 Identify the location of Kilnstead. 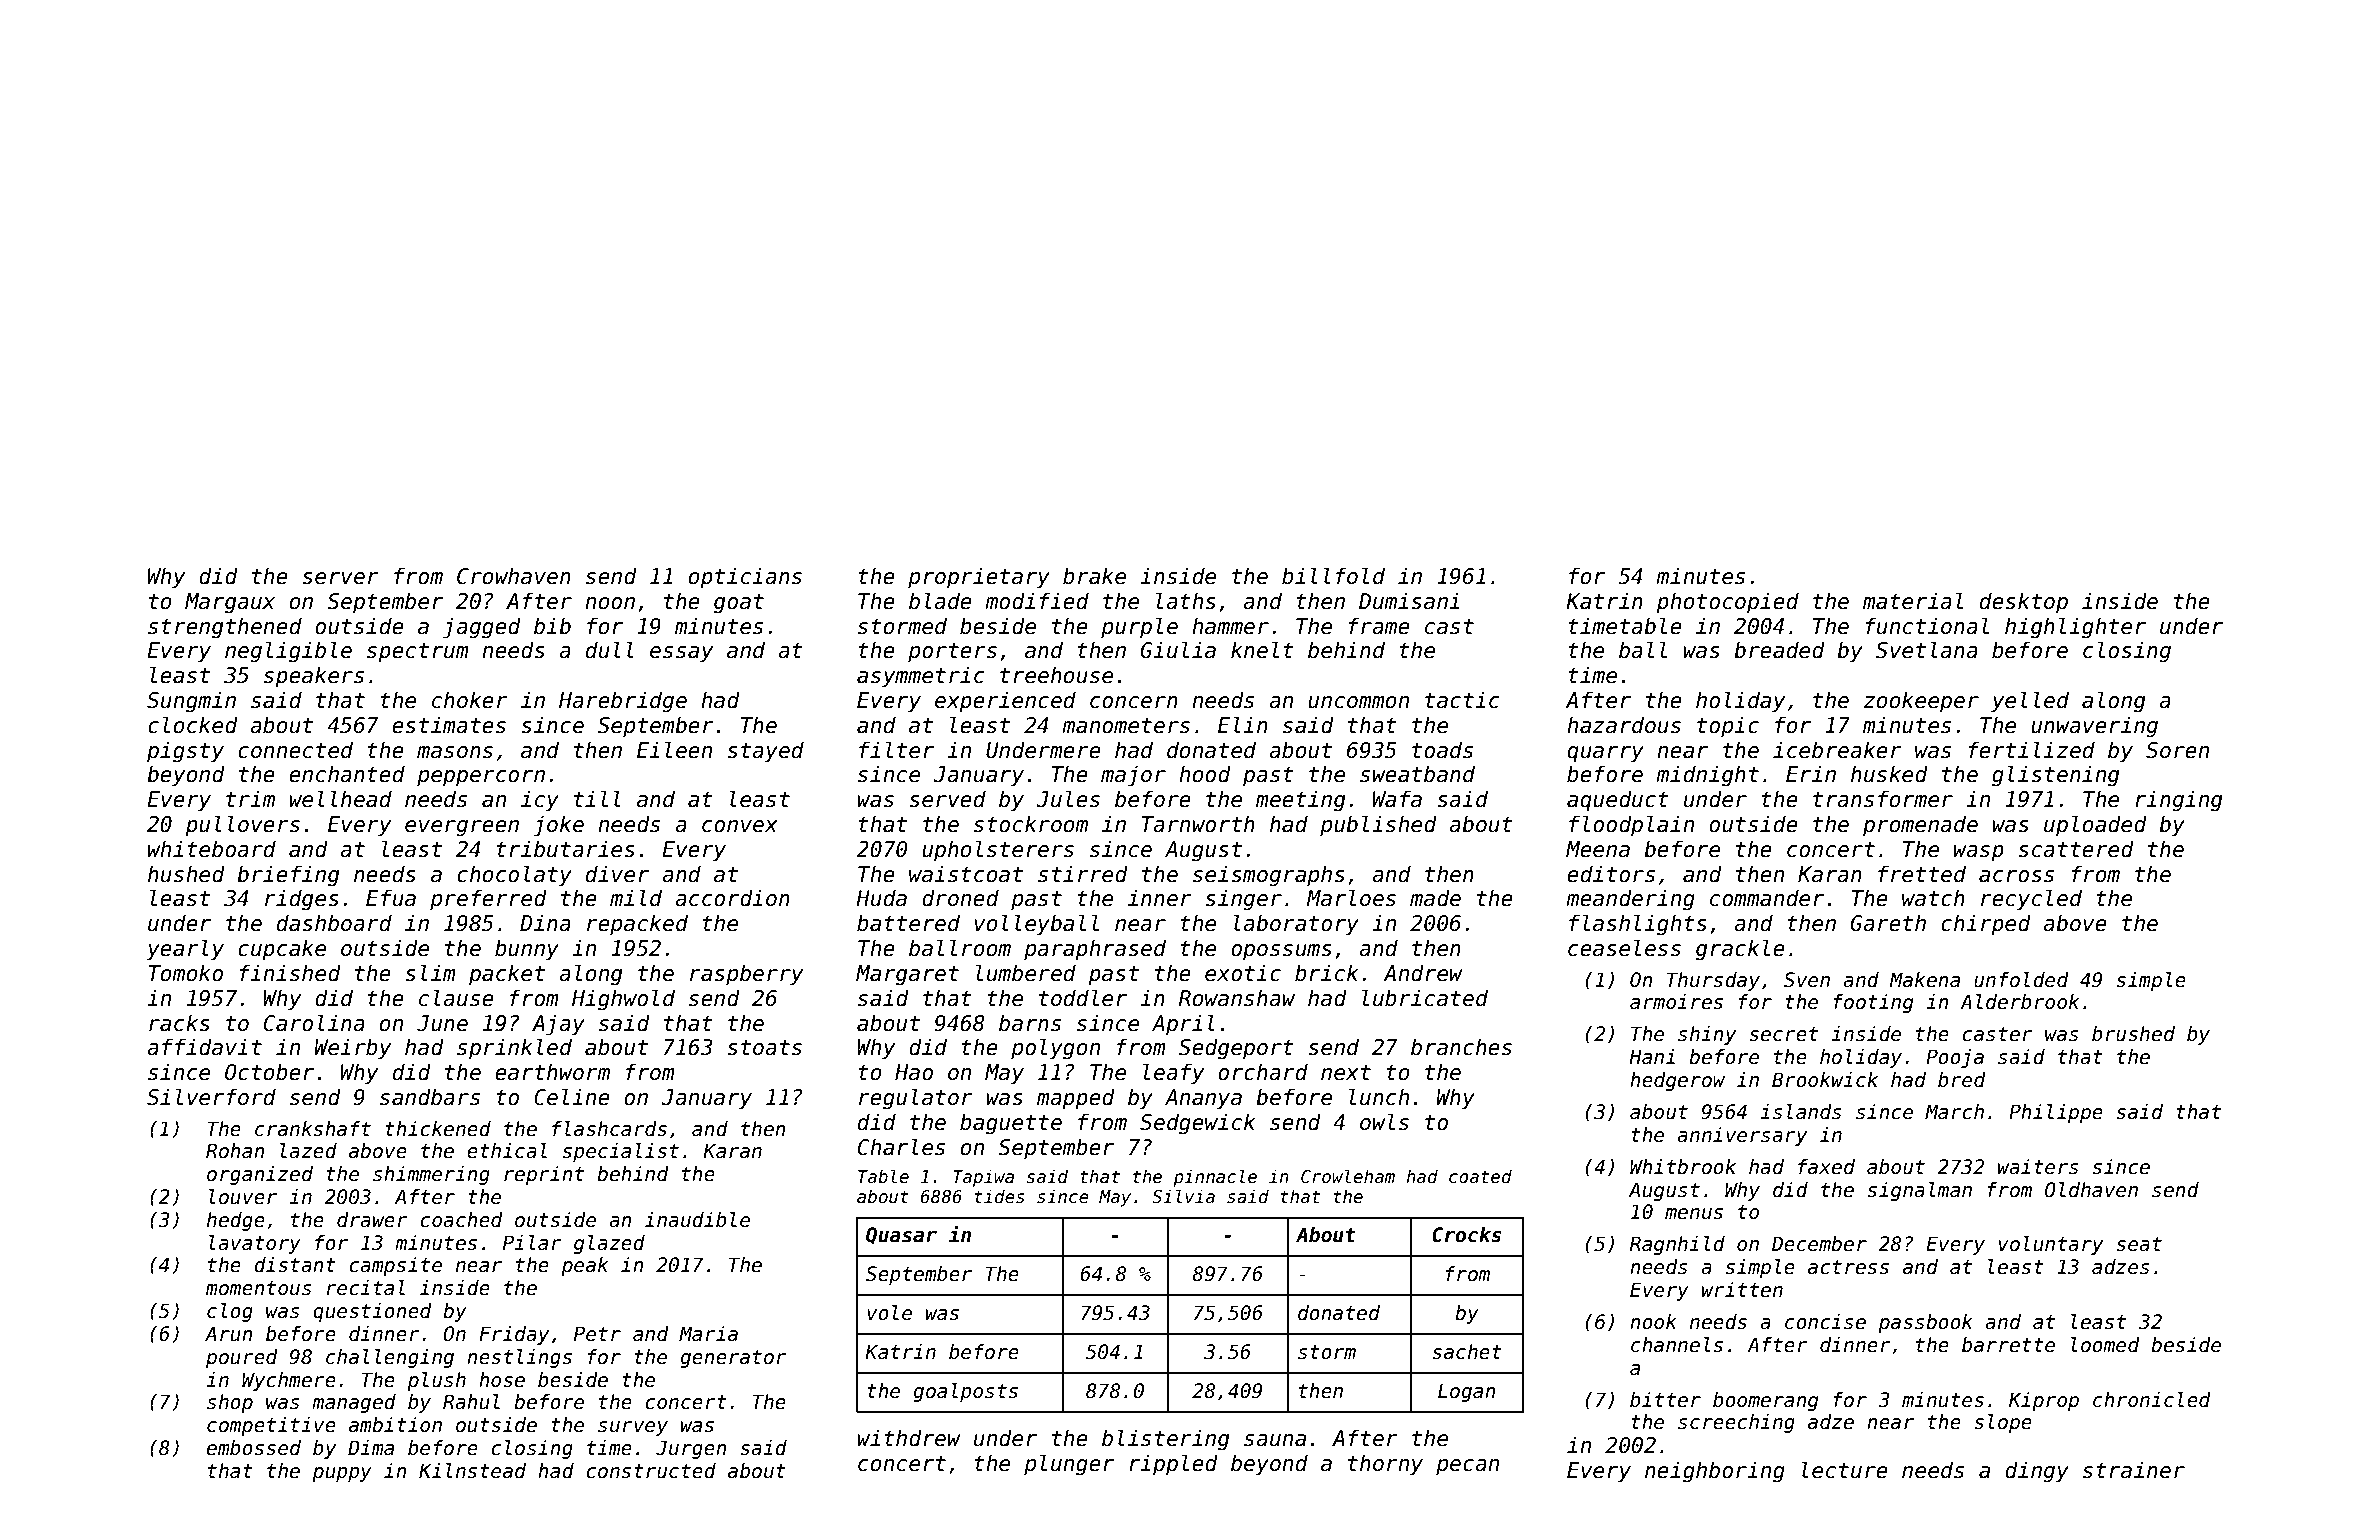
(472, 1471).
